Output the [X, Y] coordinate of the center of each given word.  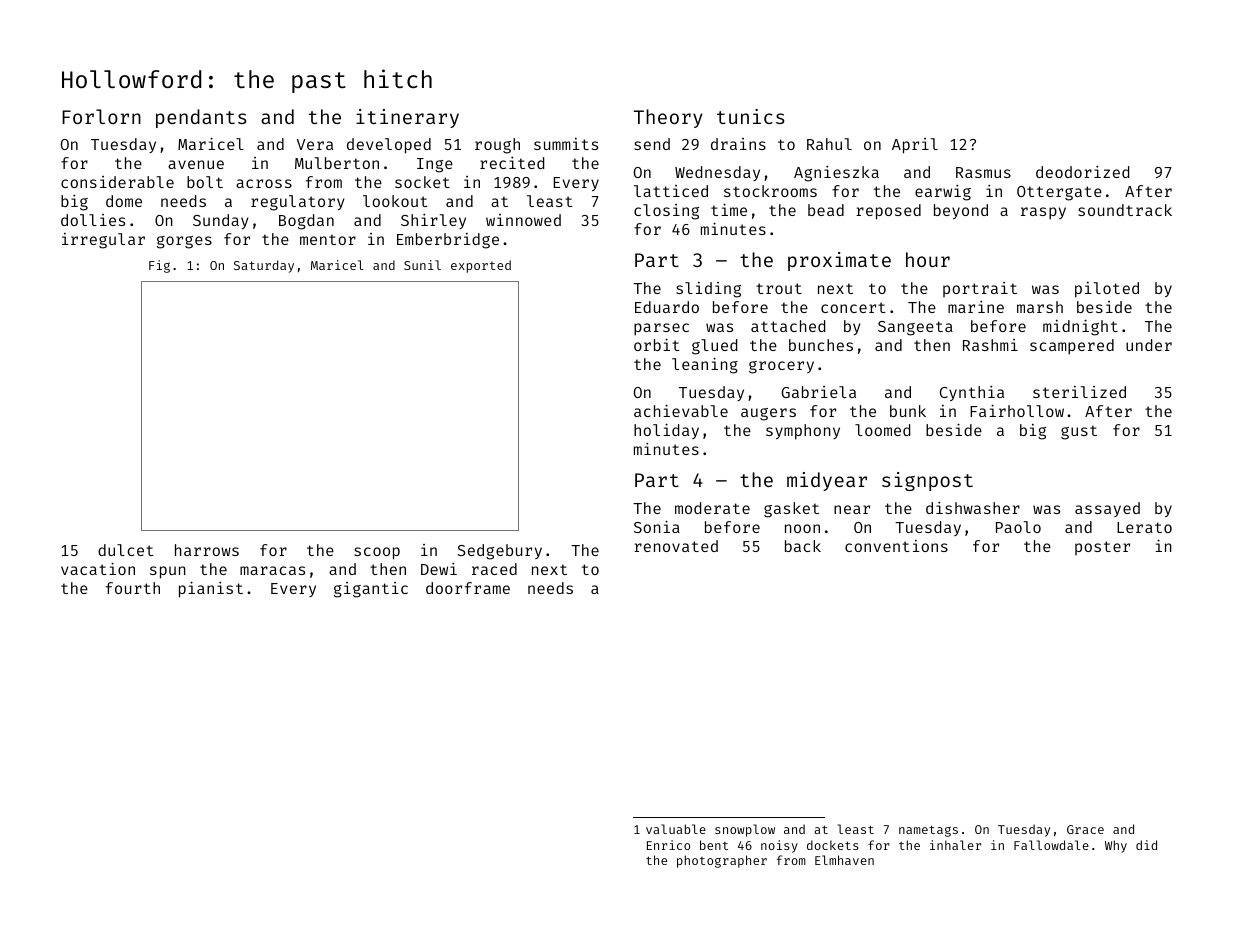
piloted [1107, 290]
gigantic [371, 590]
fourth [133, 588]
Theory [668, 118]
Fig [159, 266]
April [915, 146]
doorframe [468, 588]
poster [1102, 548]
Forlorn [101, 116]
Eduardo [667, 307]
